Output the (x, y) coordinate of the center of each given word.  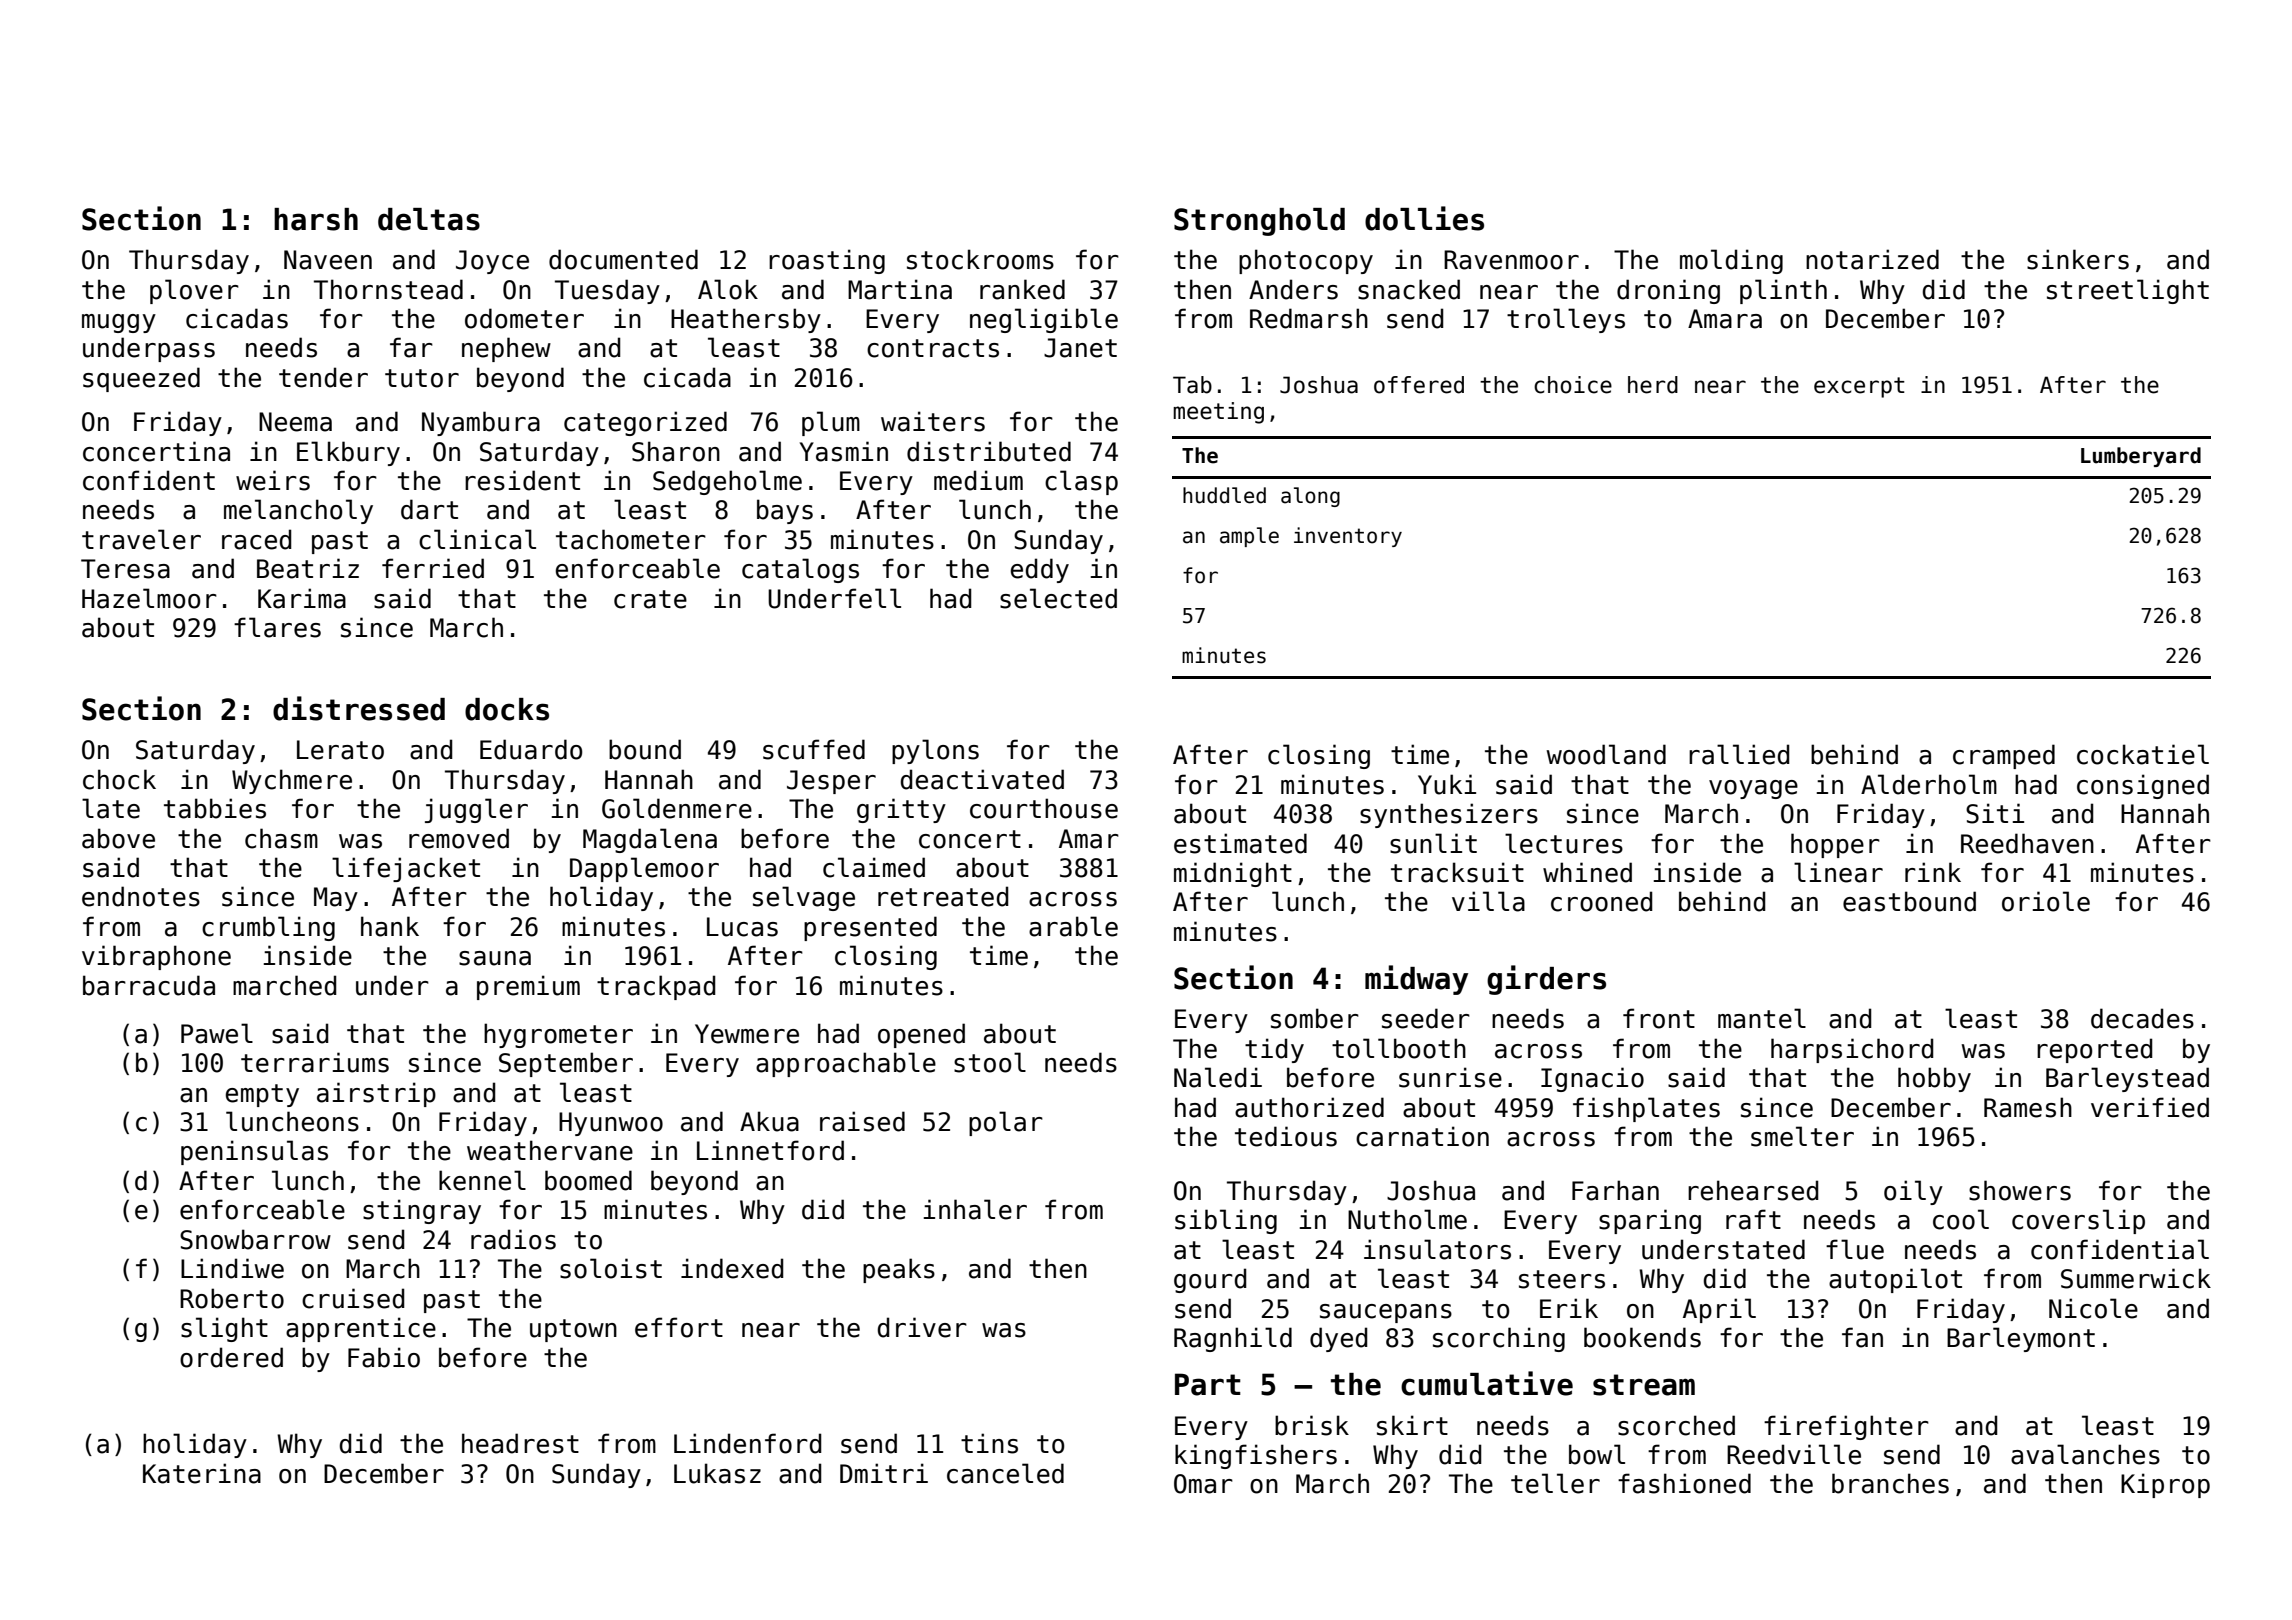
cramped (2004, 756)
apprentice (361, 1329)
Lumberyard (2141, 457)
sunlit (1433, 843)
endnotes (141, 896)
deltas (429, 219)
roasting (827, 261)
